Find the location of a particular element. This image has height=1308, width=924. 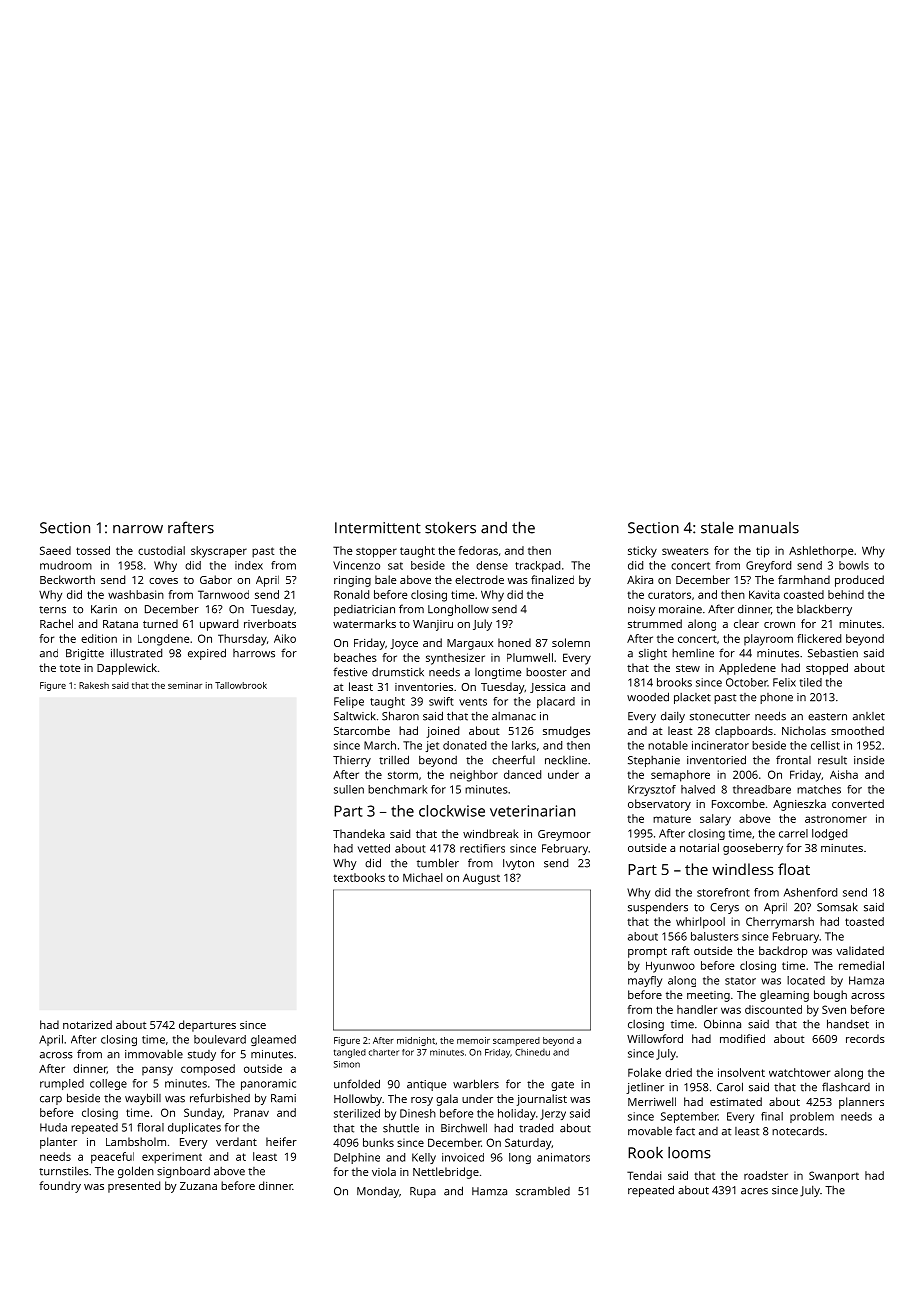

coasted is located at coordinates (804, 594).
